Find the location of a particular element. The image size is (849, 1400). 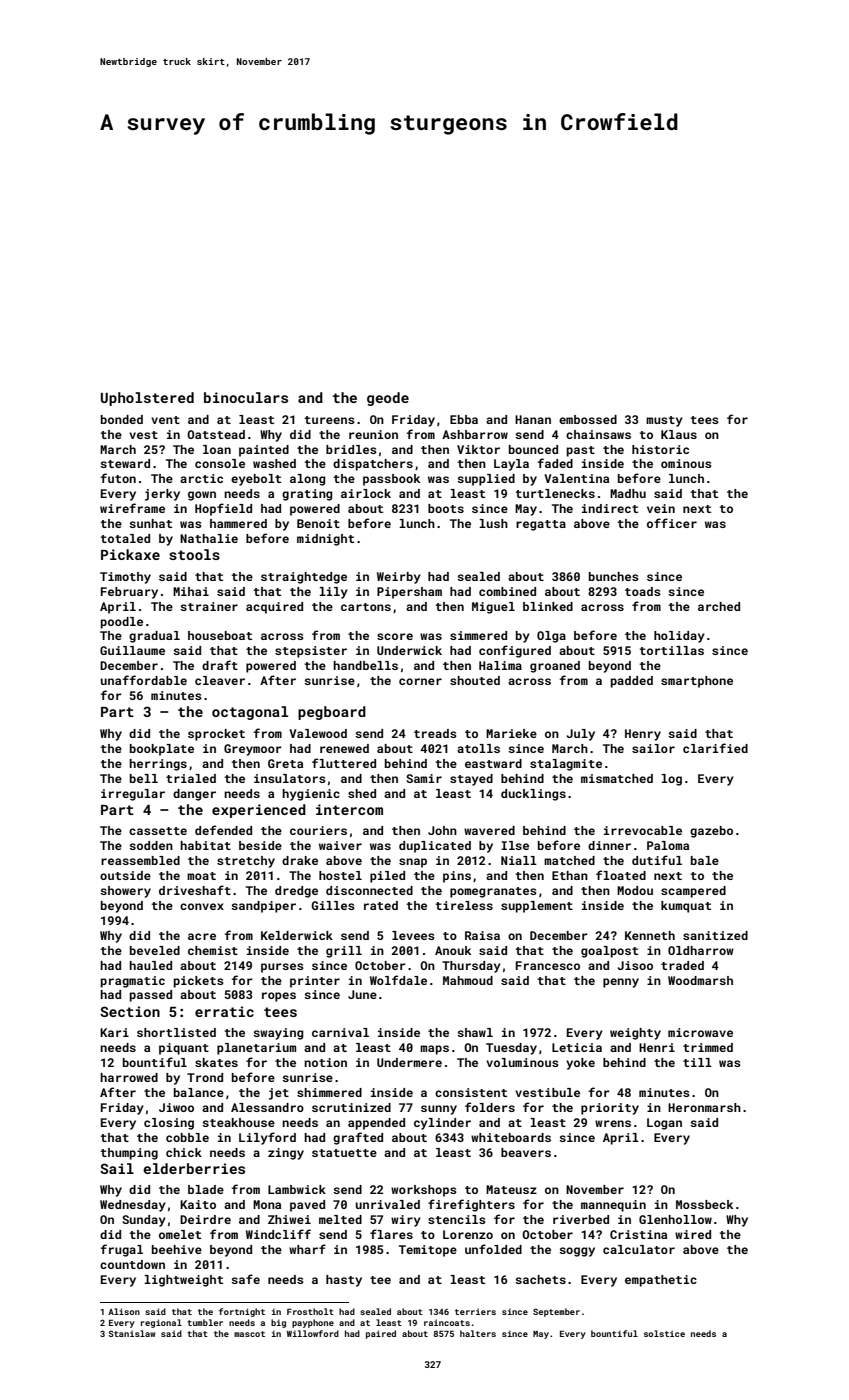

steward is located at coordinates (125, 463).
